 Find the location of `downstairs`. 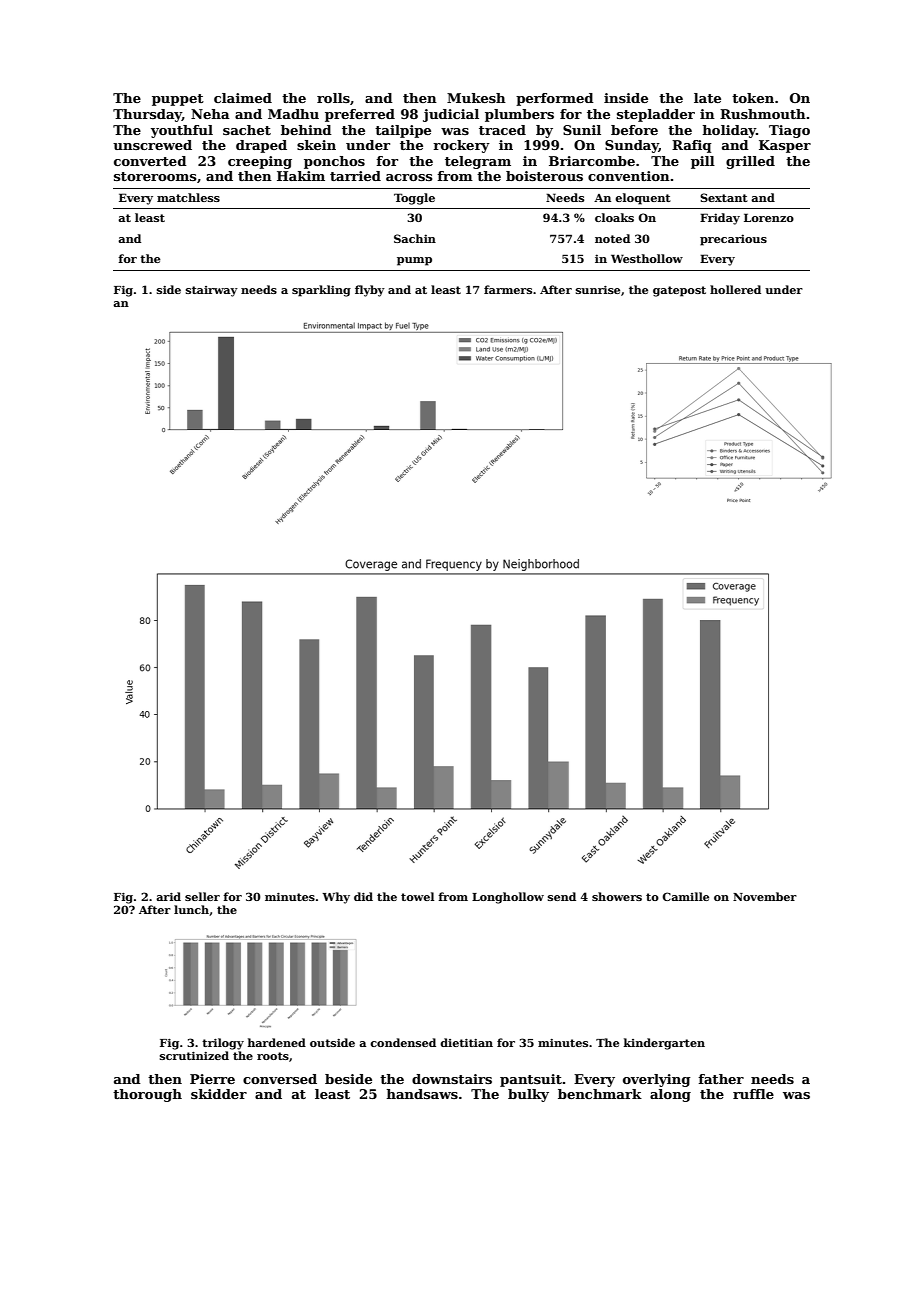

downstairs is located at coordinates (452, 1079).
